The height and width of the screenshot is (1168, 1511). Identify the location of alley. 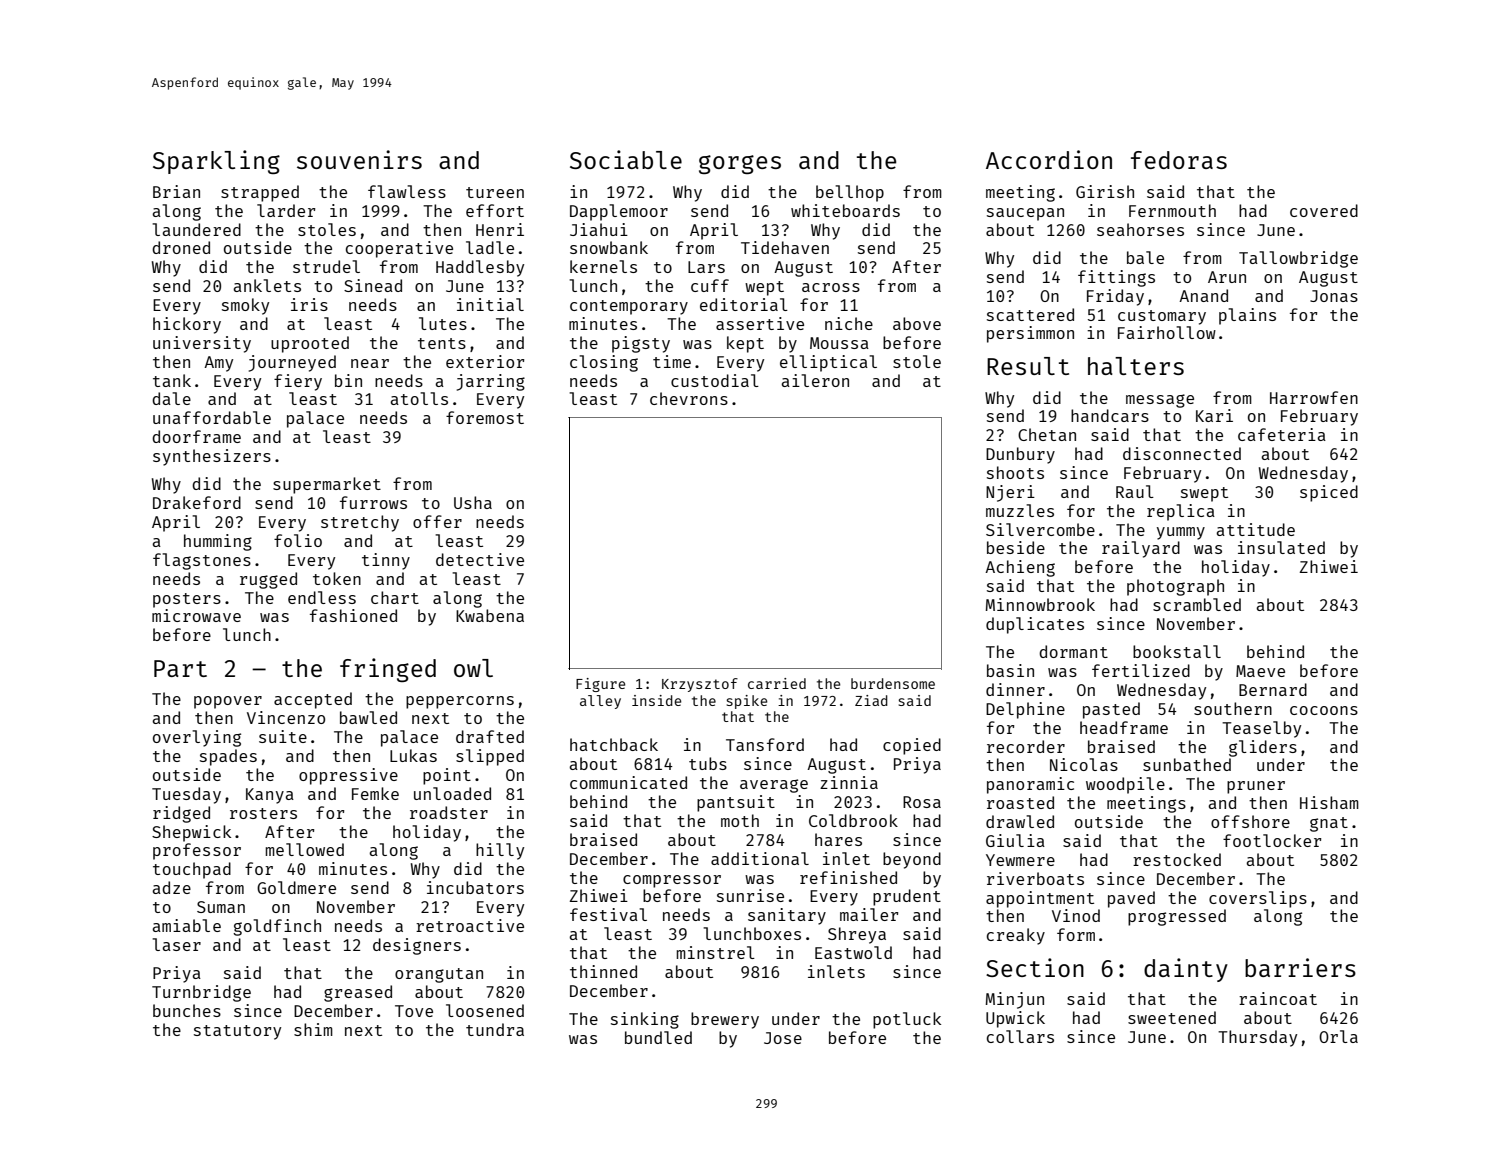
(600, 702).
